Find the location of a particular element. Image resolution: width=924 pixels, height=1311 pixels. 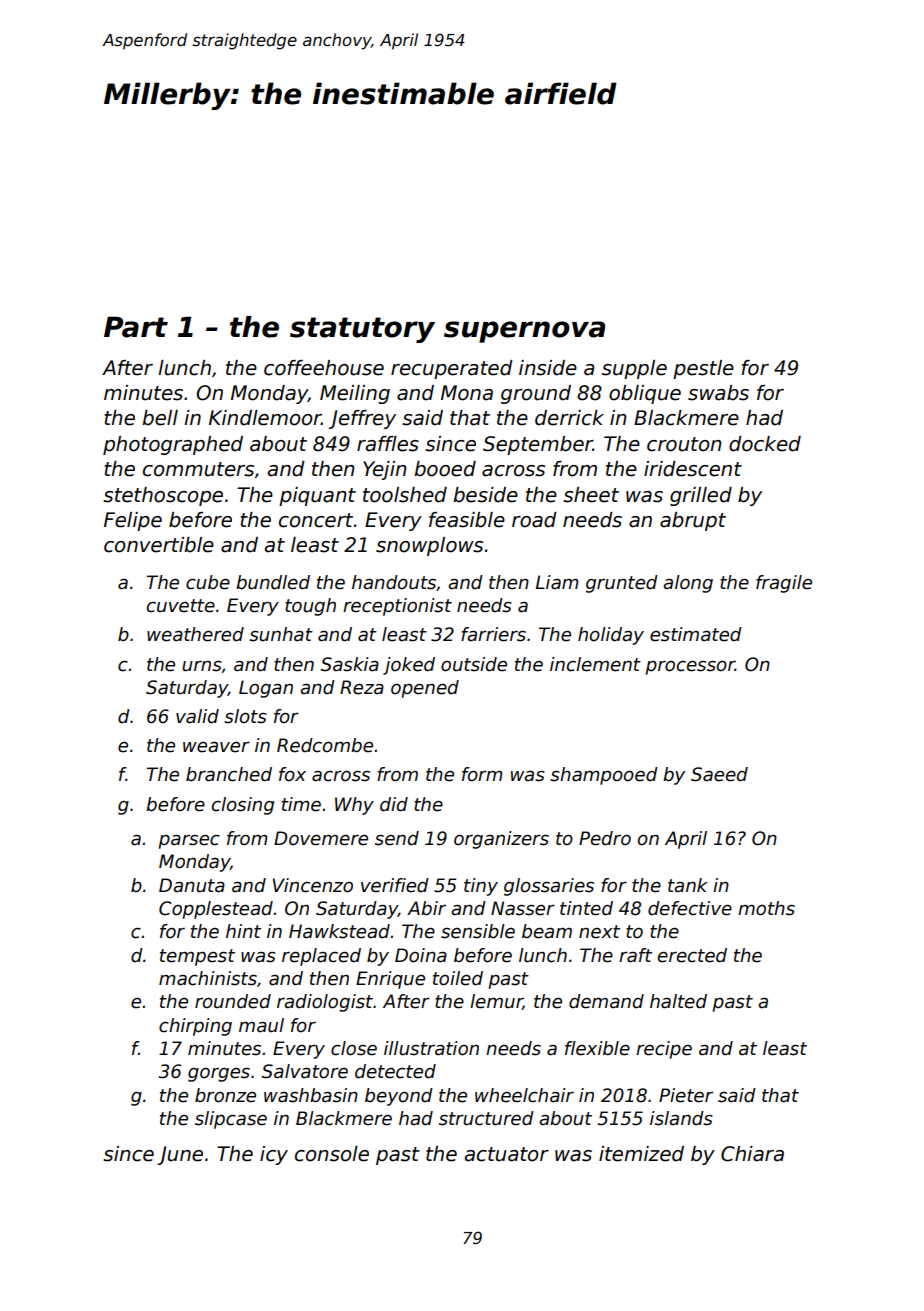

abrupt is located at coordinates (693, 521).
